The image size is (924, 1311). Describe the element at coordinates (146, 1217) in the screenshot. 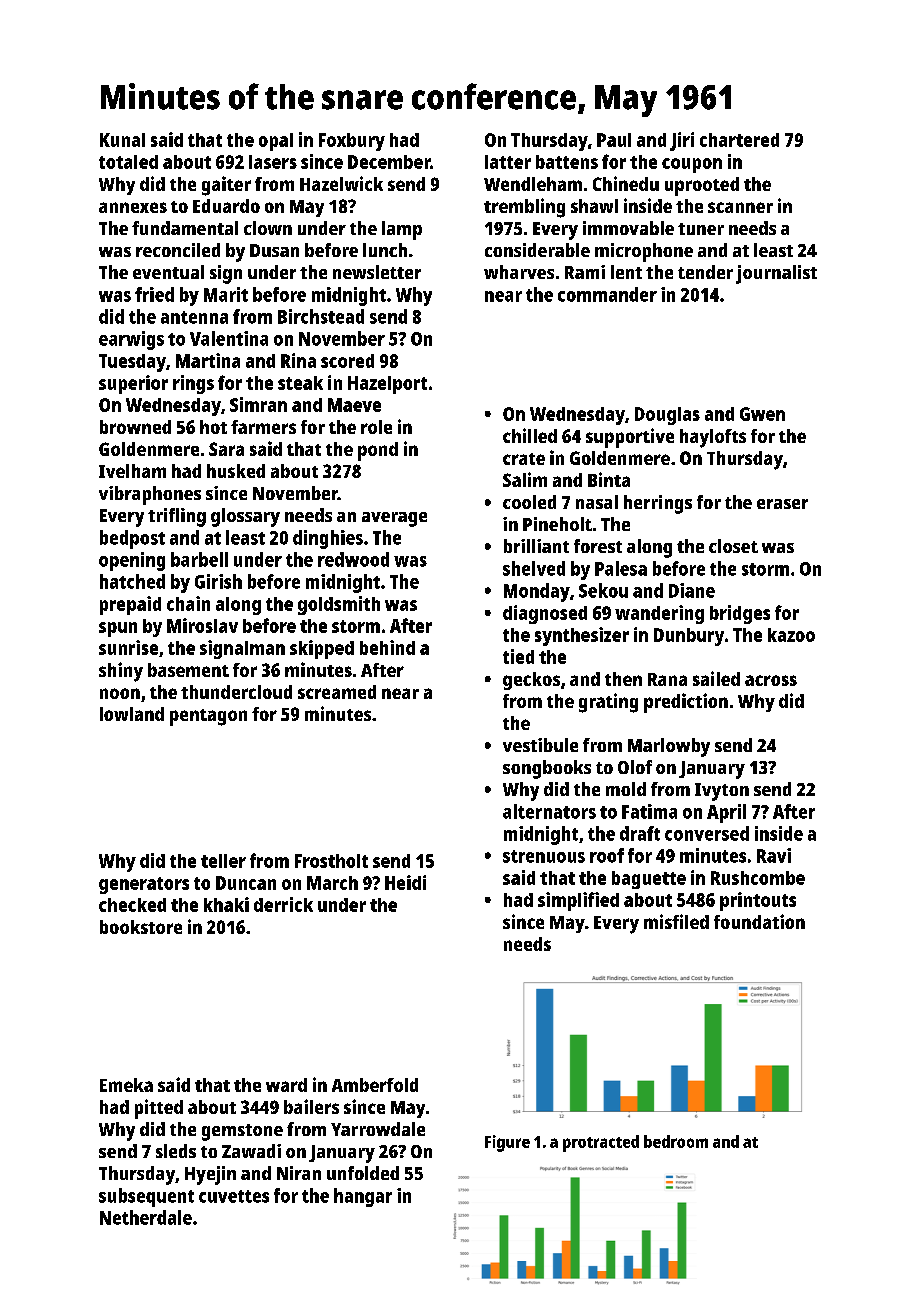

I see `Netherdale` at that location.
